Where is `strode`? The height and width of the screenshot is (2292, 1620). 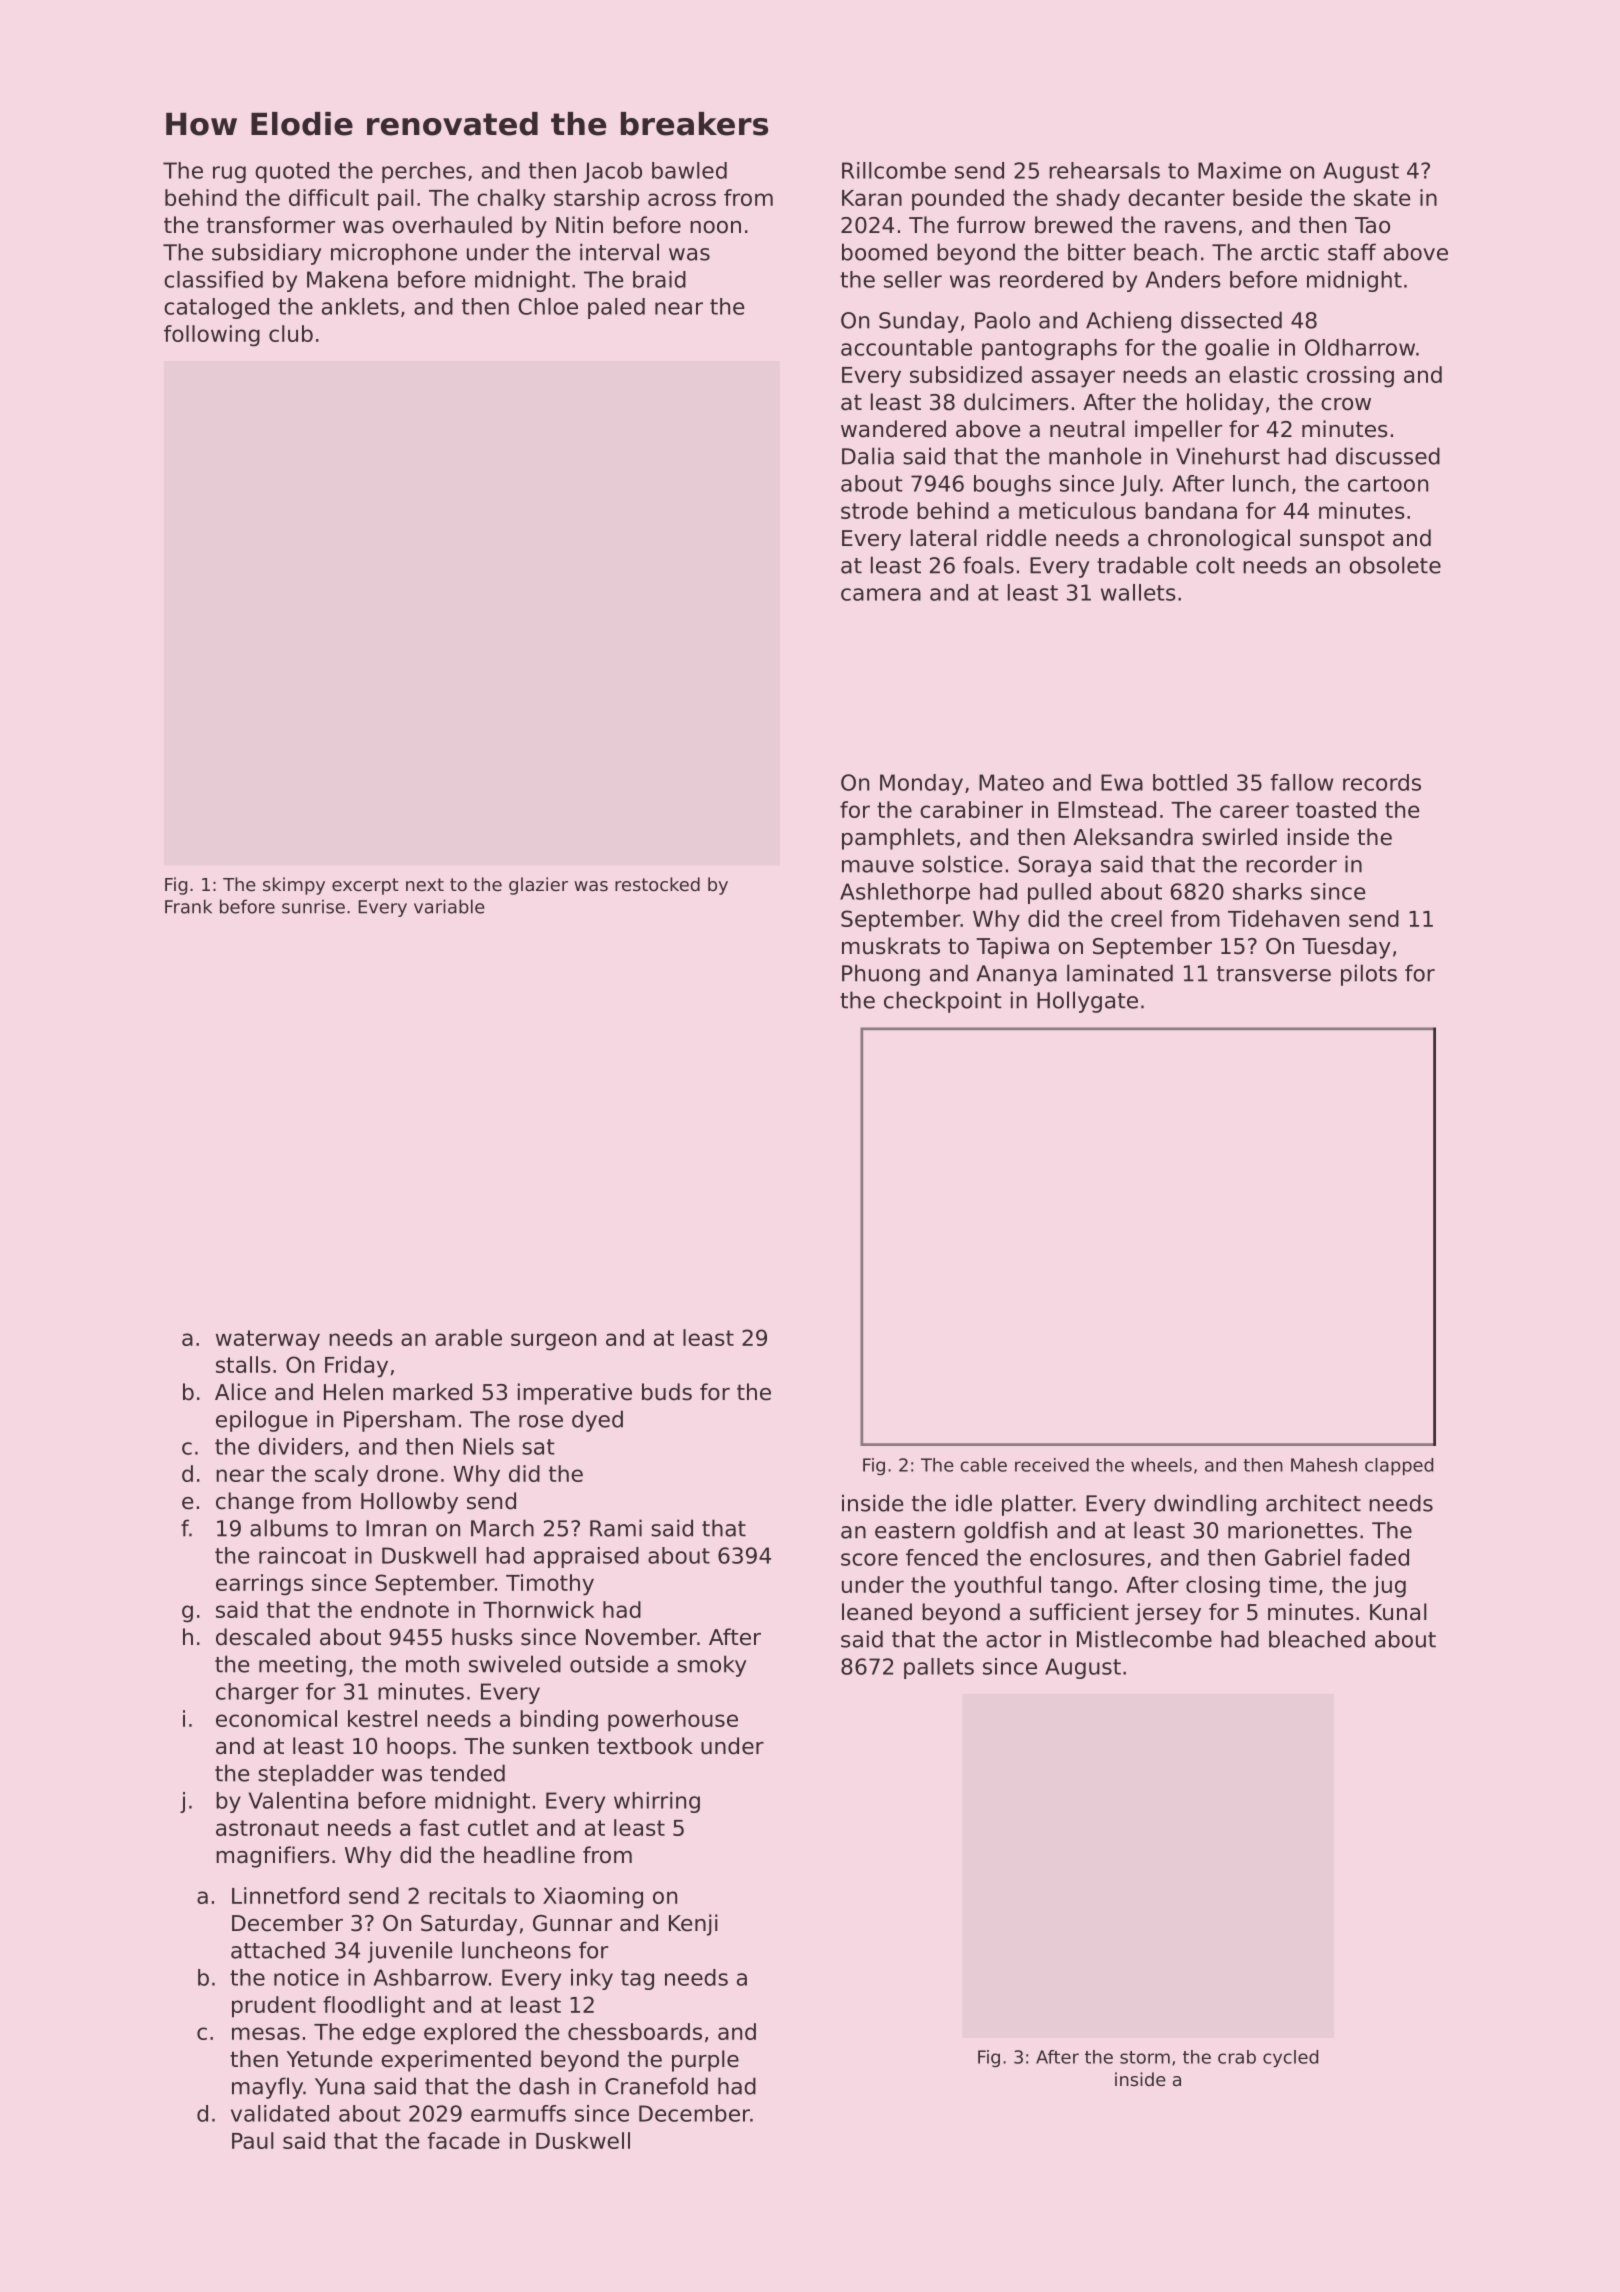 strode is located at coordinates (874, 510).
